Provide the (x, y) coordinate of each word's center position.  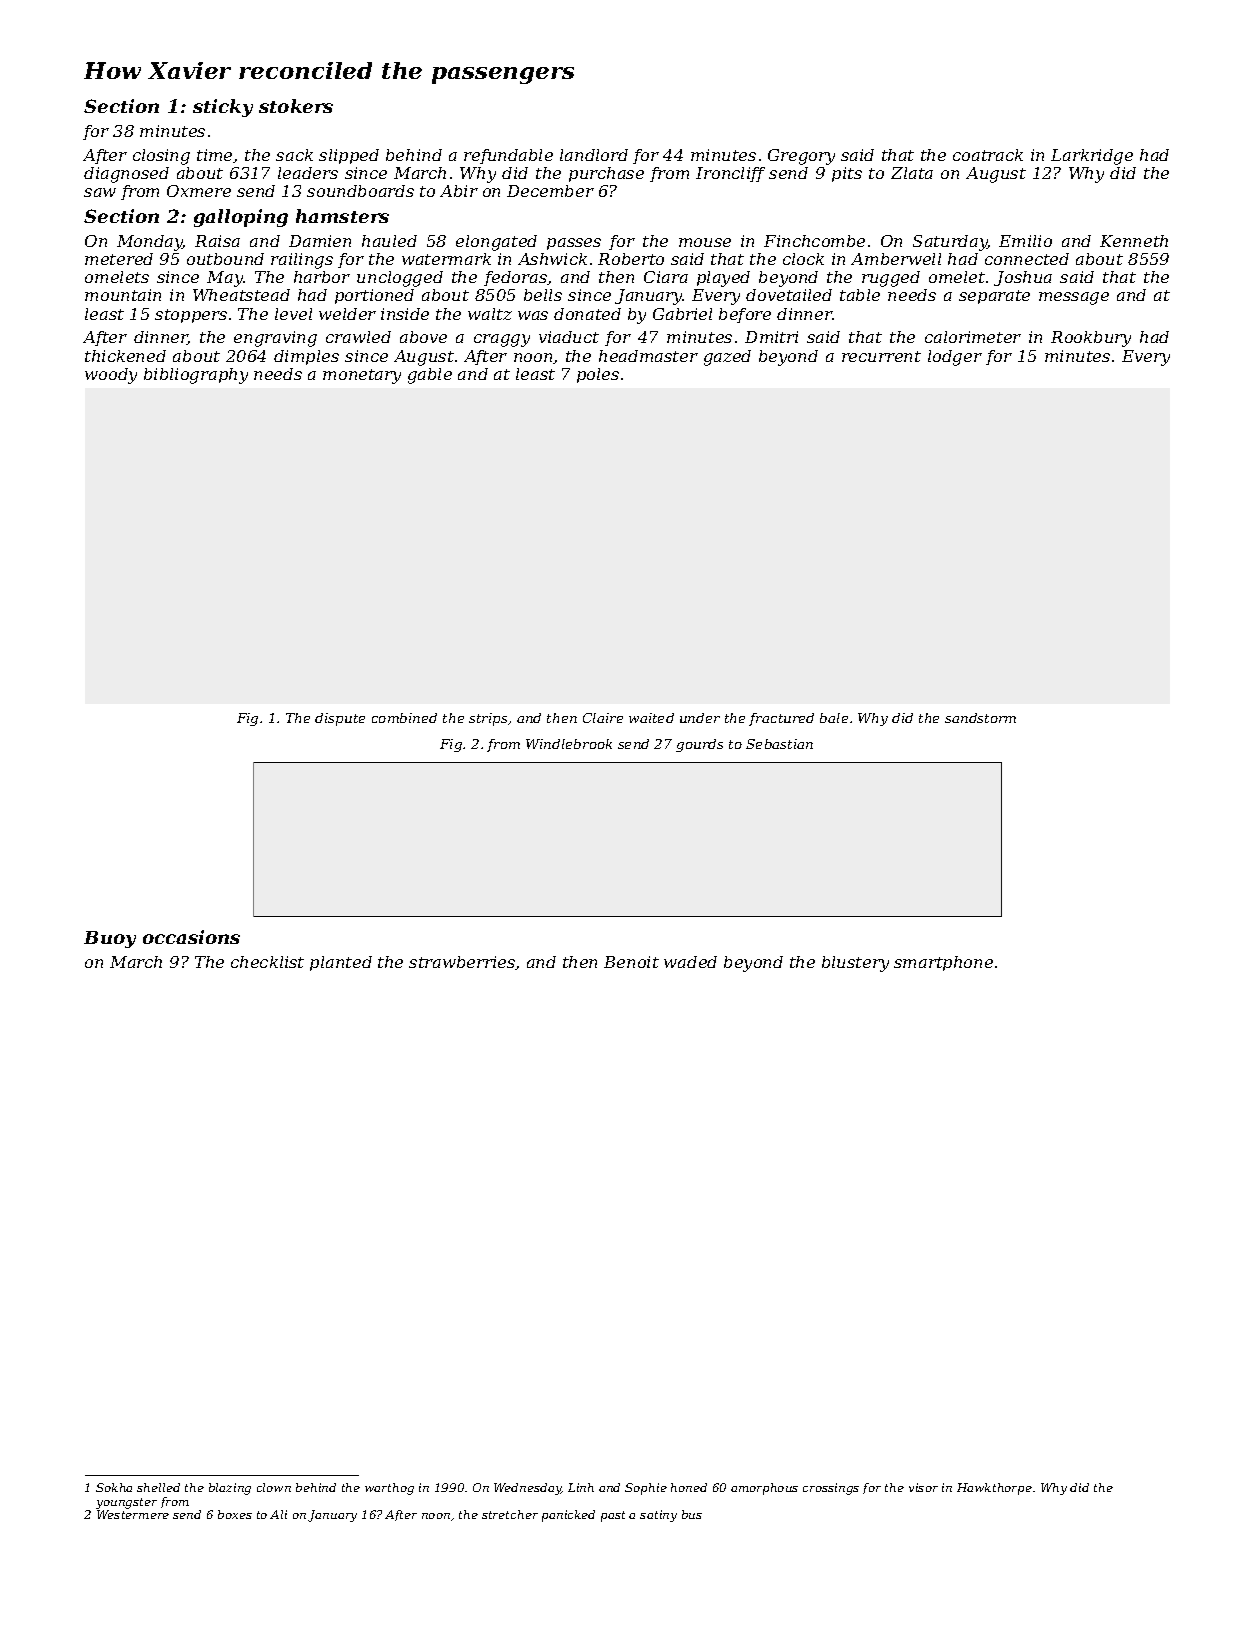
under (700, 718)
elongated (496, 243)
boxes (235, 1514)
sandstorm (980, 718)
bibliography (196, 376)
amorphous (764, 1489)
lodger (955, 358)
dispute (340, 719)
